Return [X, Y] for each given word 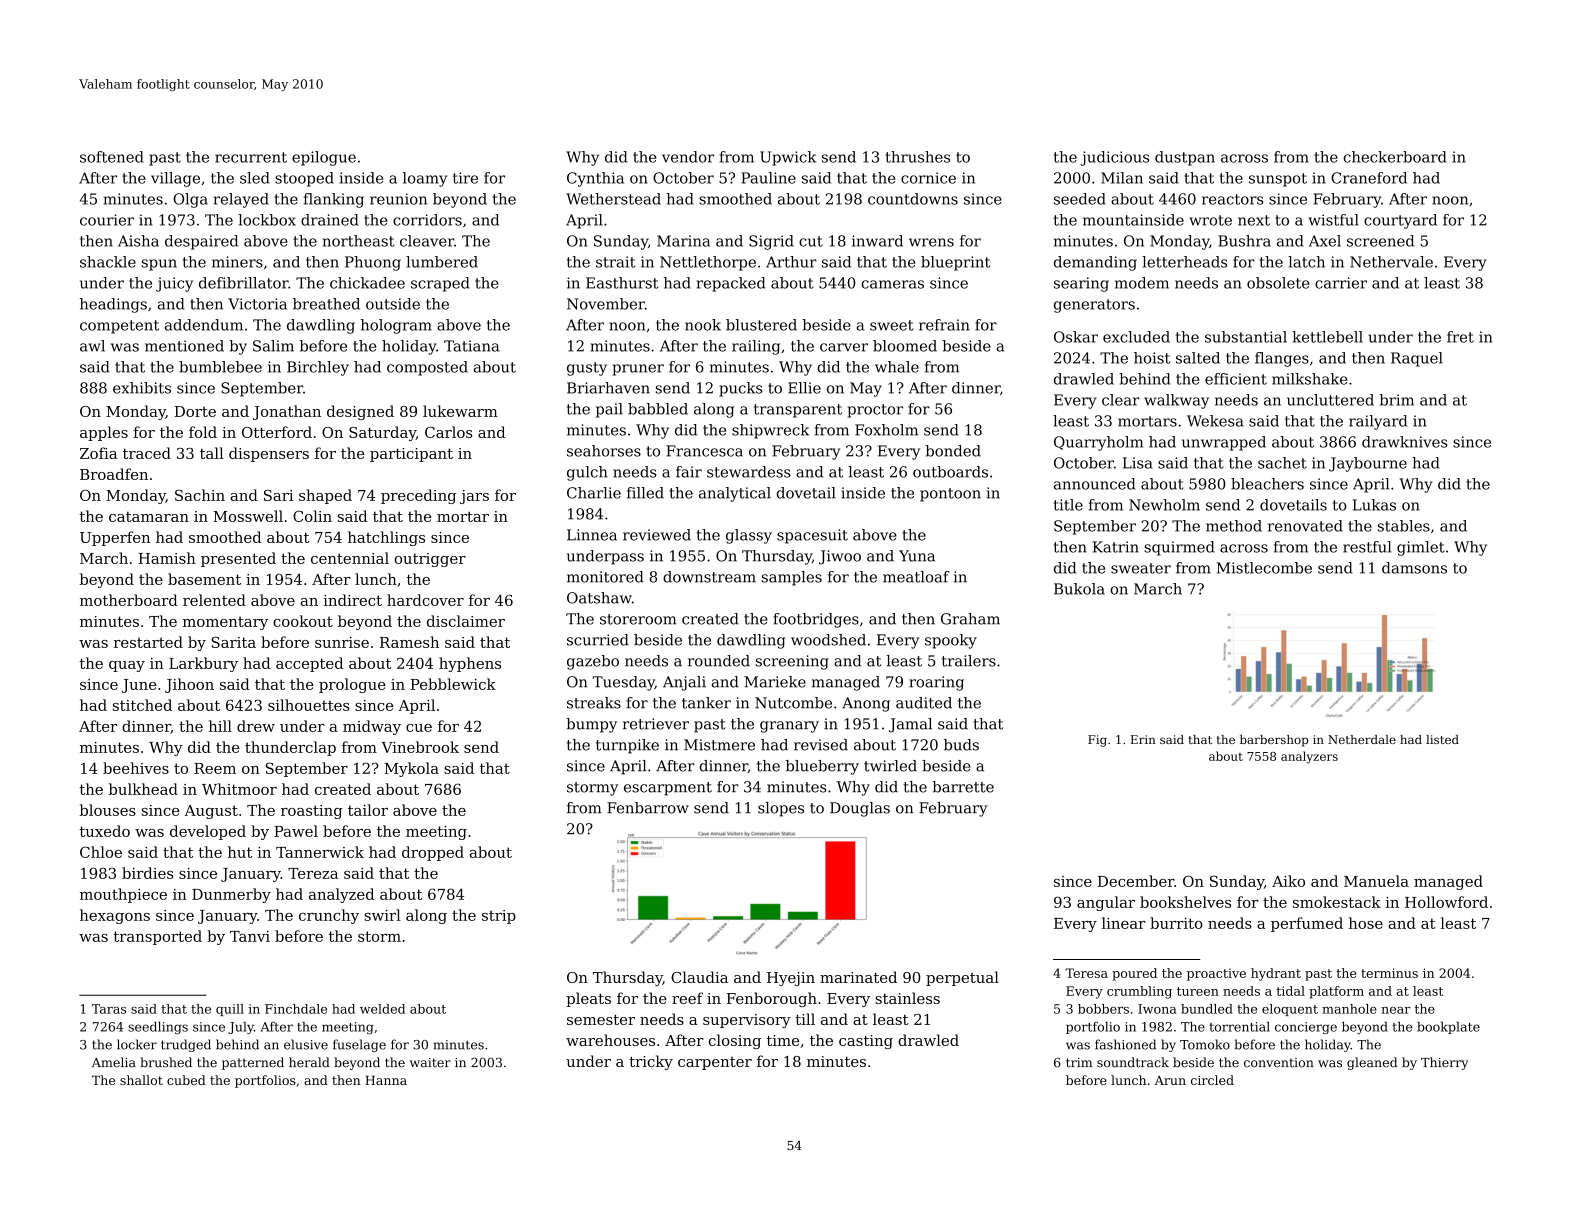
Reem [215, 768]
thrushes [917, 157]
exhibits [142, 388]
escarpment [668, 789]
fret [1460, 337]
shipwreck [770, 431]
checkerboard [1394, 157]
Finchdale [296, 1009]
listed [1442, 739]
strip [499, 917]
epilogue [324, 158]
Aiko [1288, 881]
